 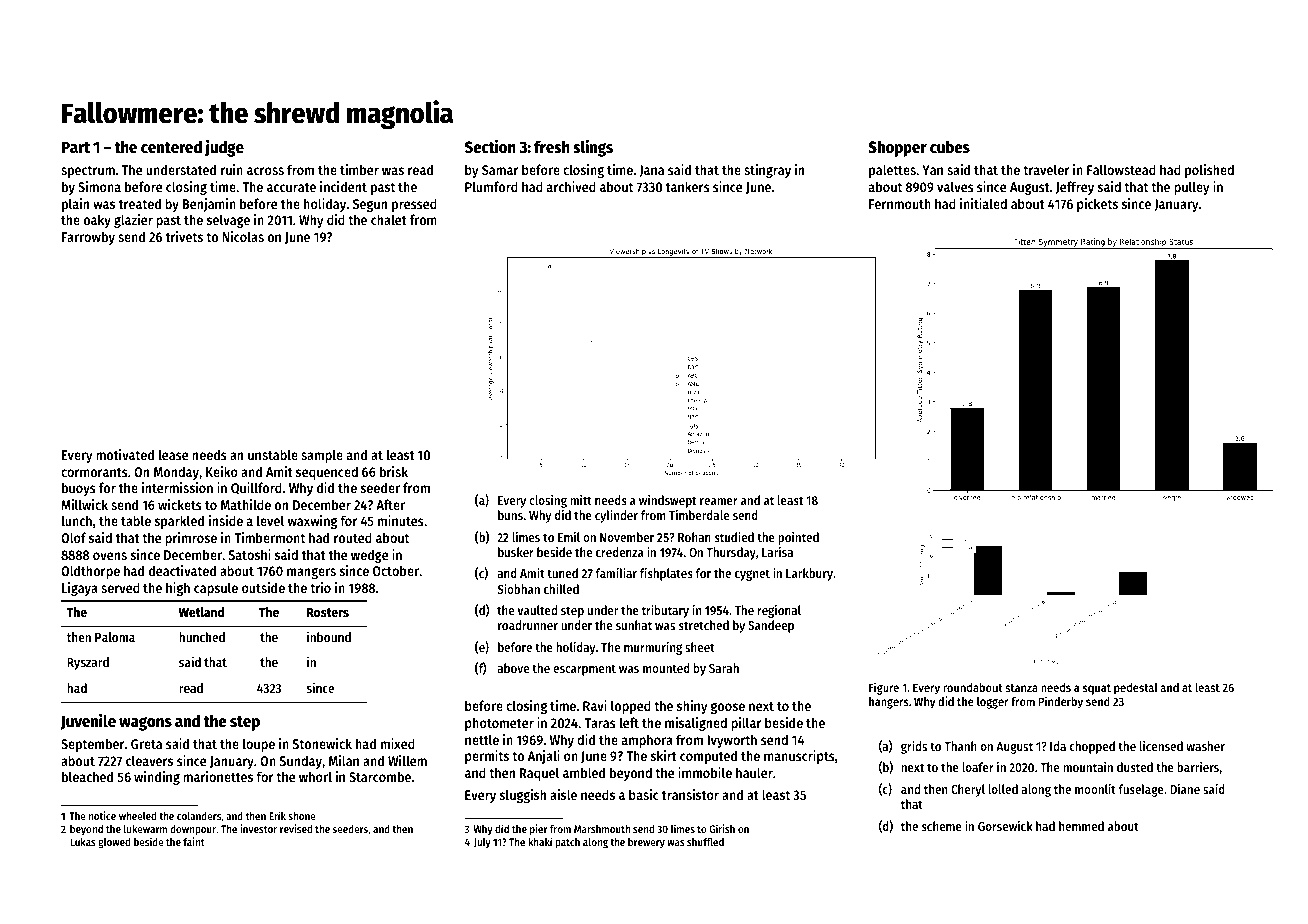 What do you see at coordinates (779, 611) in the image?
I see `regional` at bounding box center [779, 611].
